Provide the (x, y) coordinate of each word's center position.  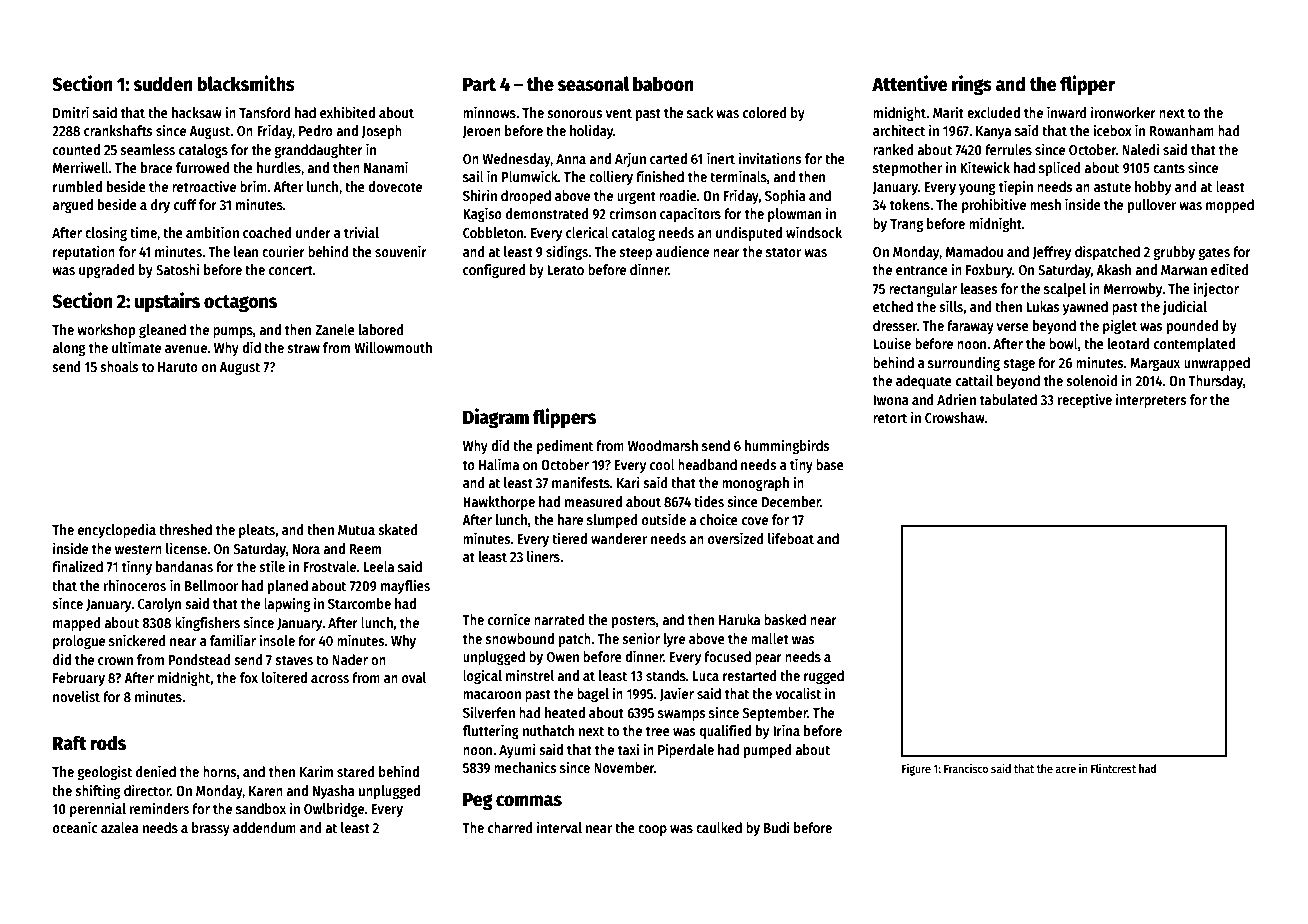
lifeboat (791, 538)
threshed (185, 529)
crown (115, 661)
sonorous (575, 114)
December (791, 501)
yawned (1085, 308)
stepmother (907, 169)
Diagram (496, 418)
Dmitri (71, 112)
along (68, 349)
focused (727, 656)
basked (785, 619)
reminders (159, 808)
